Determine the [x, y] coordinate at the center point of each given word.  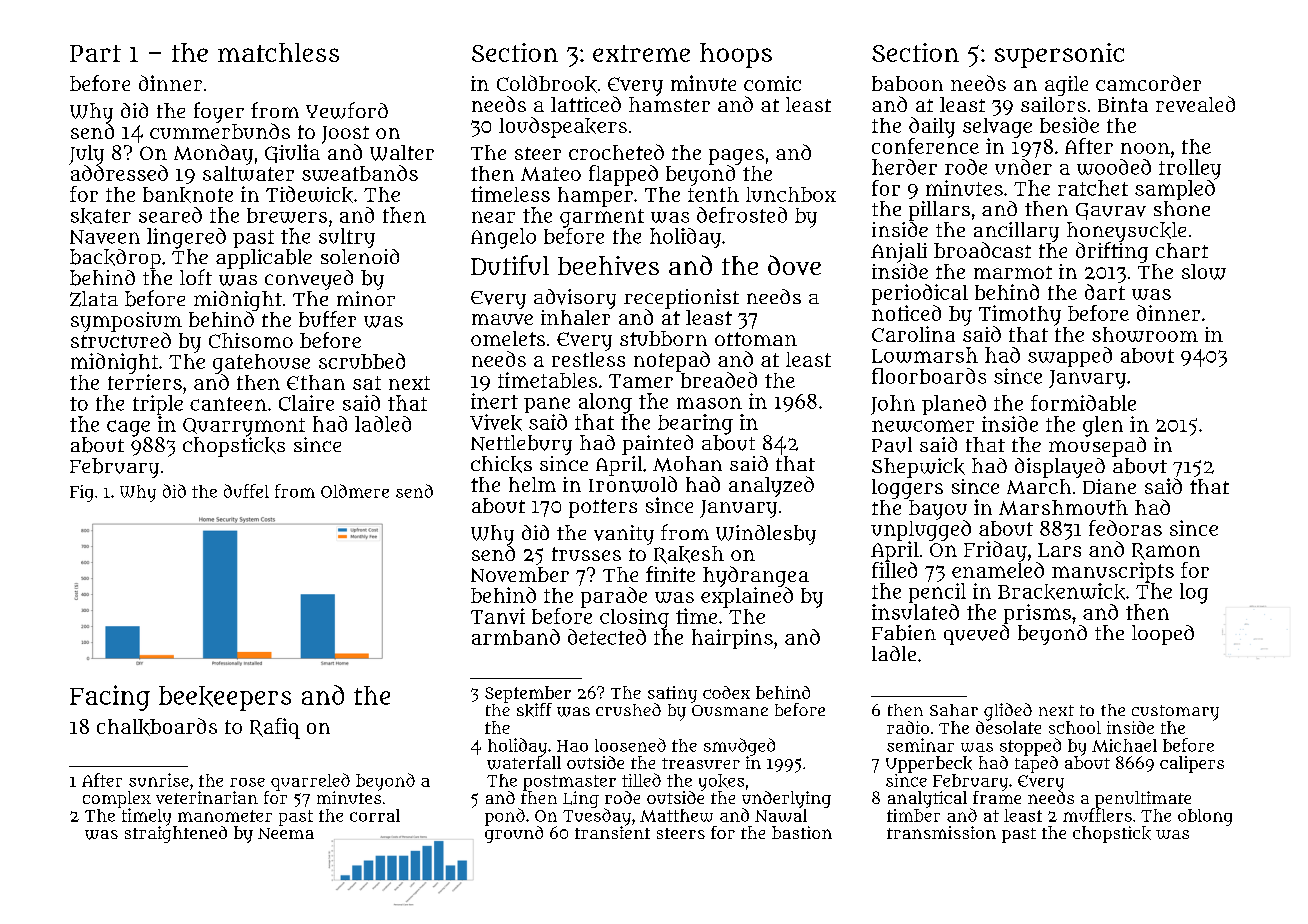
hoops [736, 55]
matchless [278, 52]
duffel [246, 491]
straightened [176, 834]
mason [709, 403]
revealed [1195, 104]
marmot [1013, 272]
